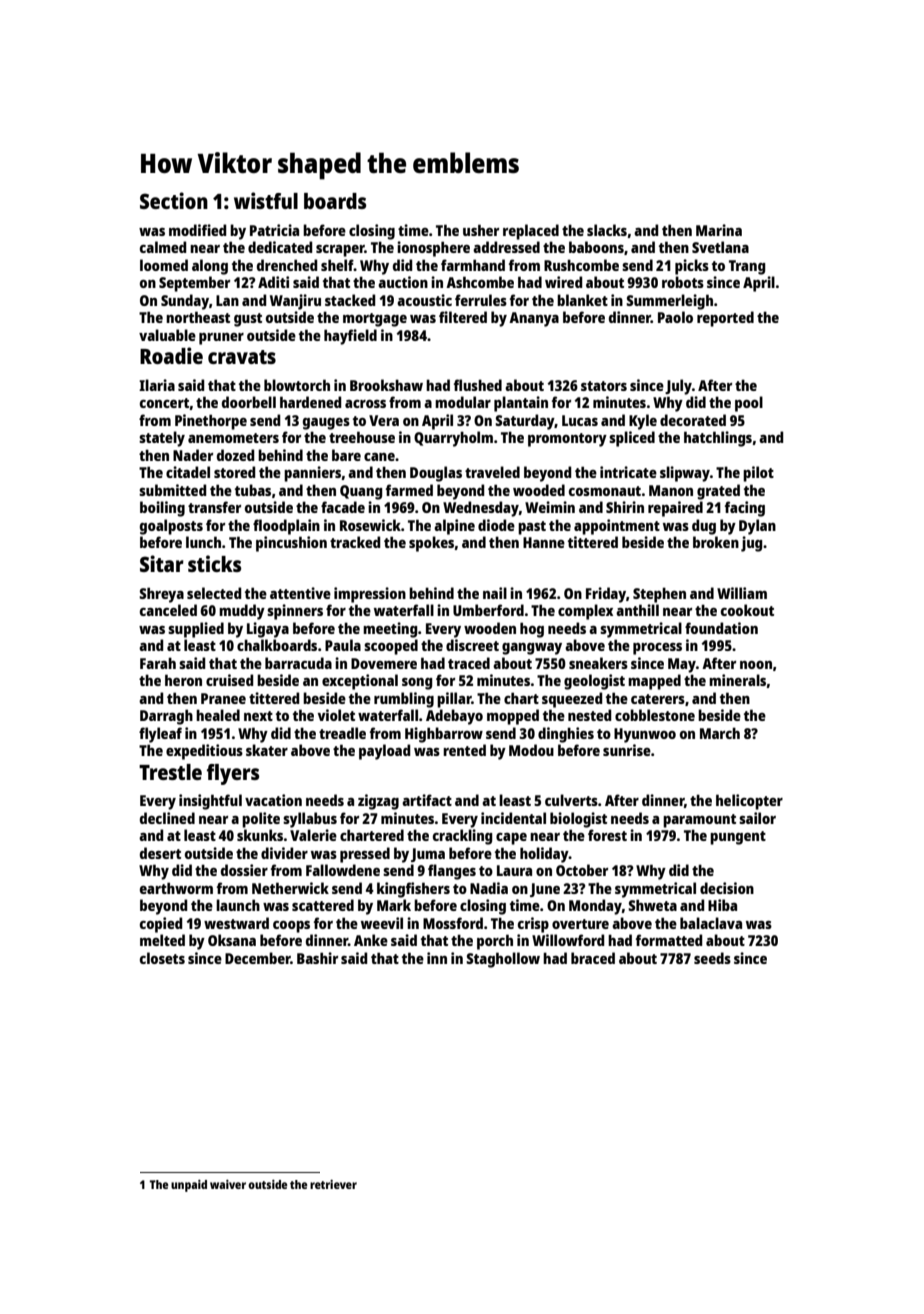 The height and width of the document is (1314, 924). I want to click on formatted, so click(669, 940).
